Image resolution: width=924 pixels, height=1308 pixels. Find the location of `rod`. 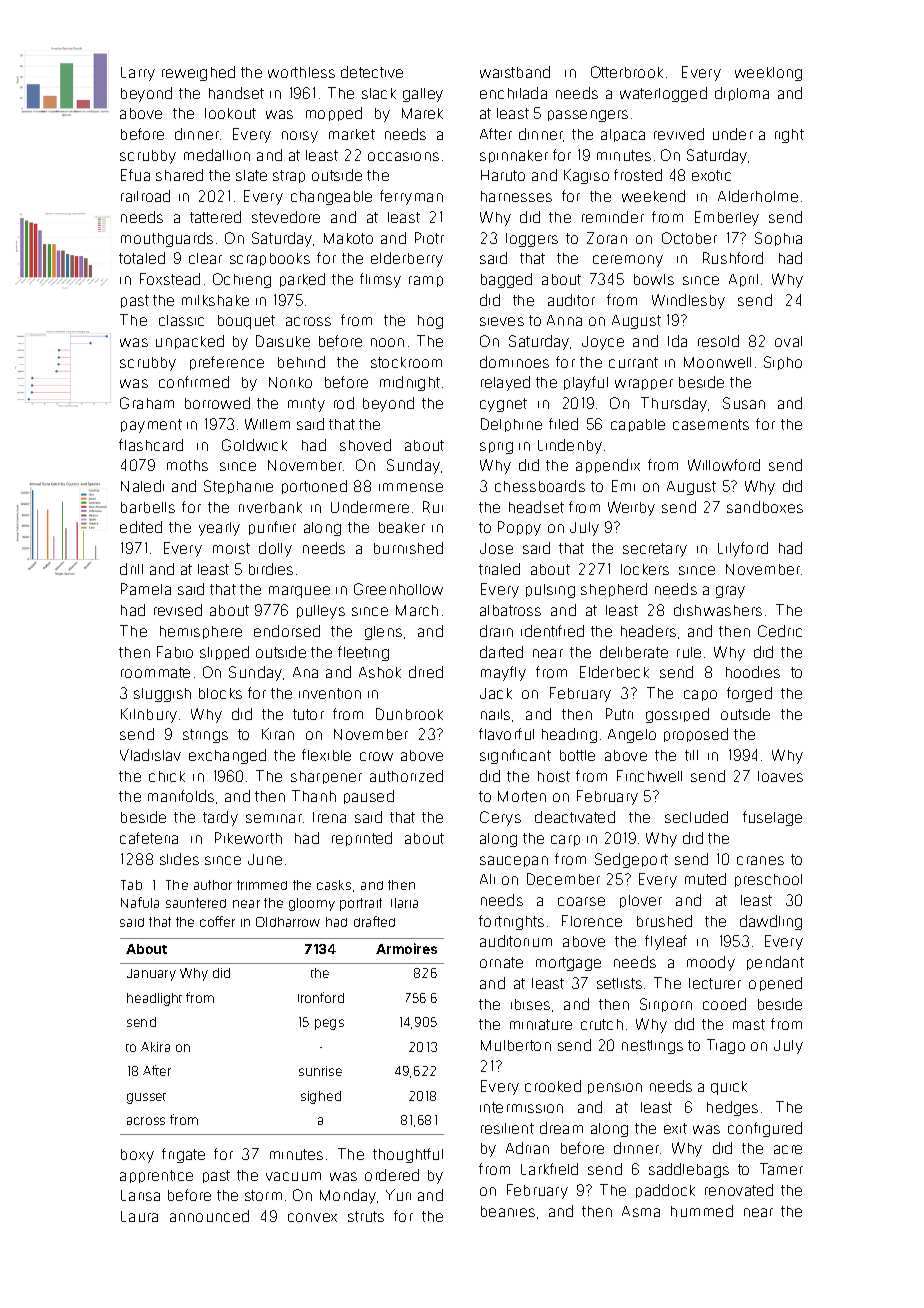

rod is located at coordinates (344, 403).
